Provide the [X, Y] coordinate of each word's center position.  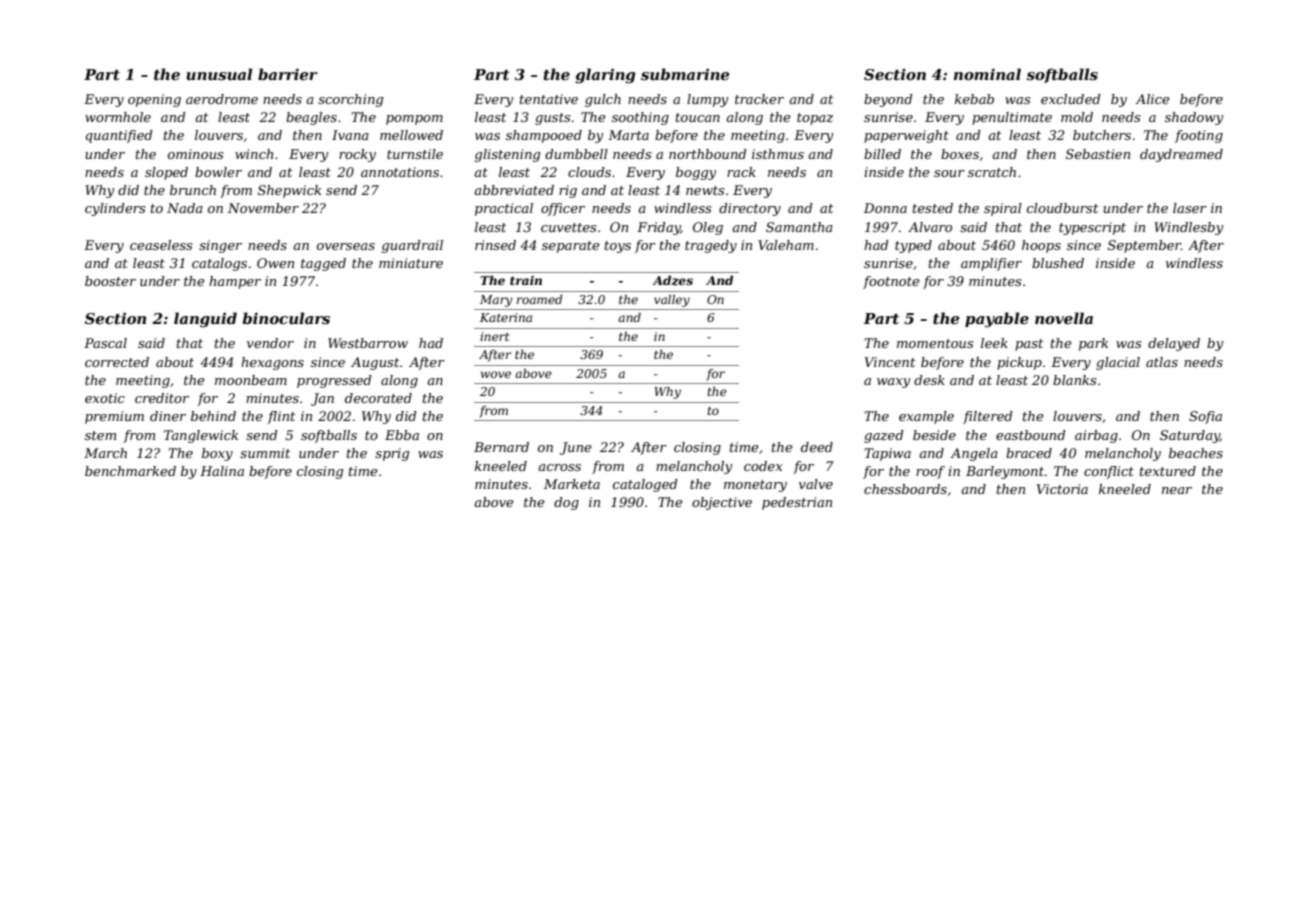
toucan [698, 117]
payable [997, 320]
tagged [323, 264]
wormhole [118, 117]
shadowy [1194, 118]
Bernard [501, 447]
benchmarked [130, 471]
